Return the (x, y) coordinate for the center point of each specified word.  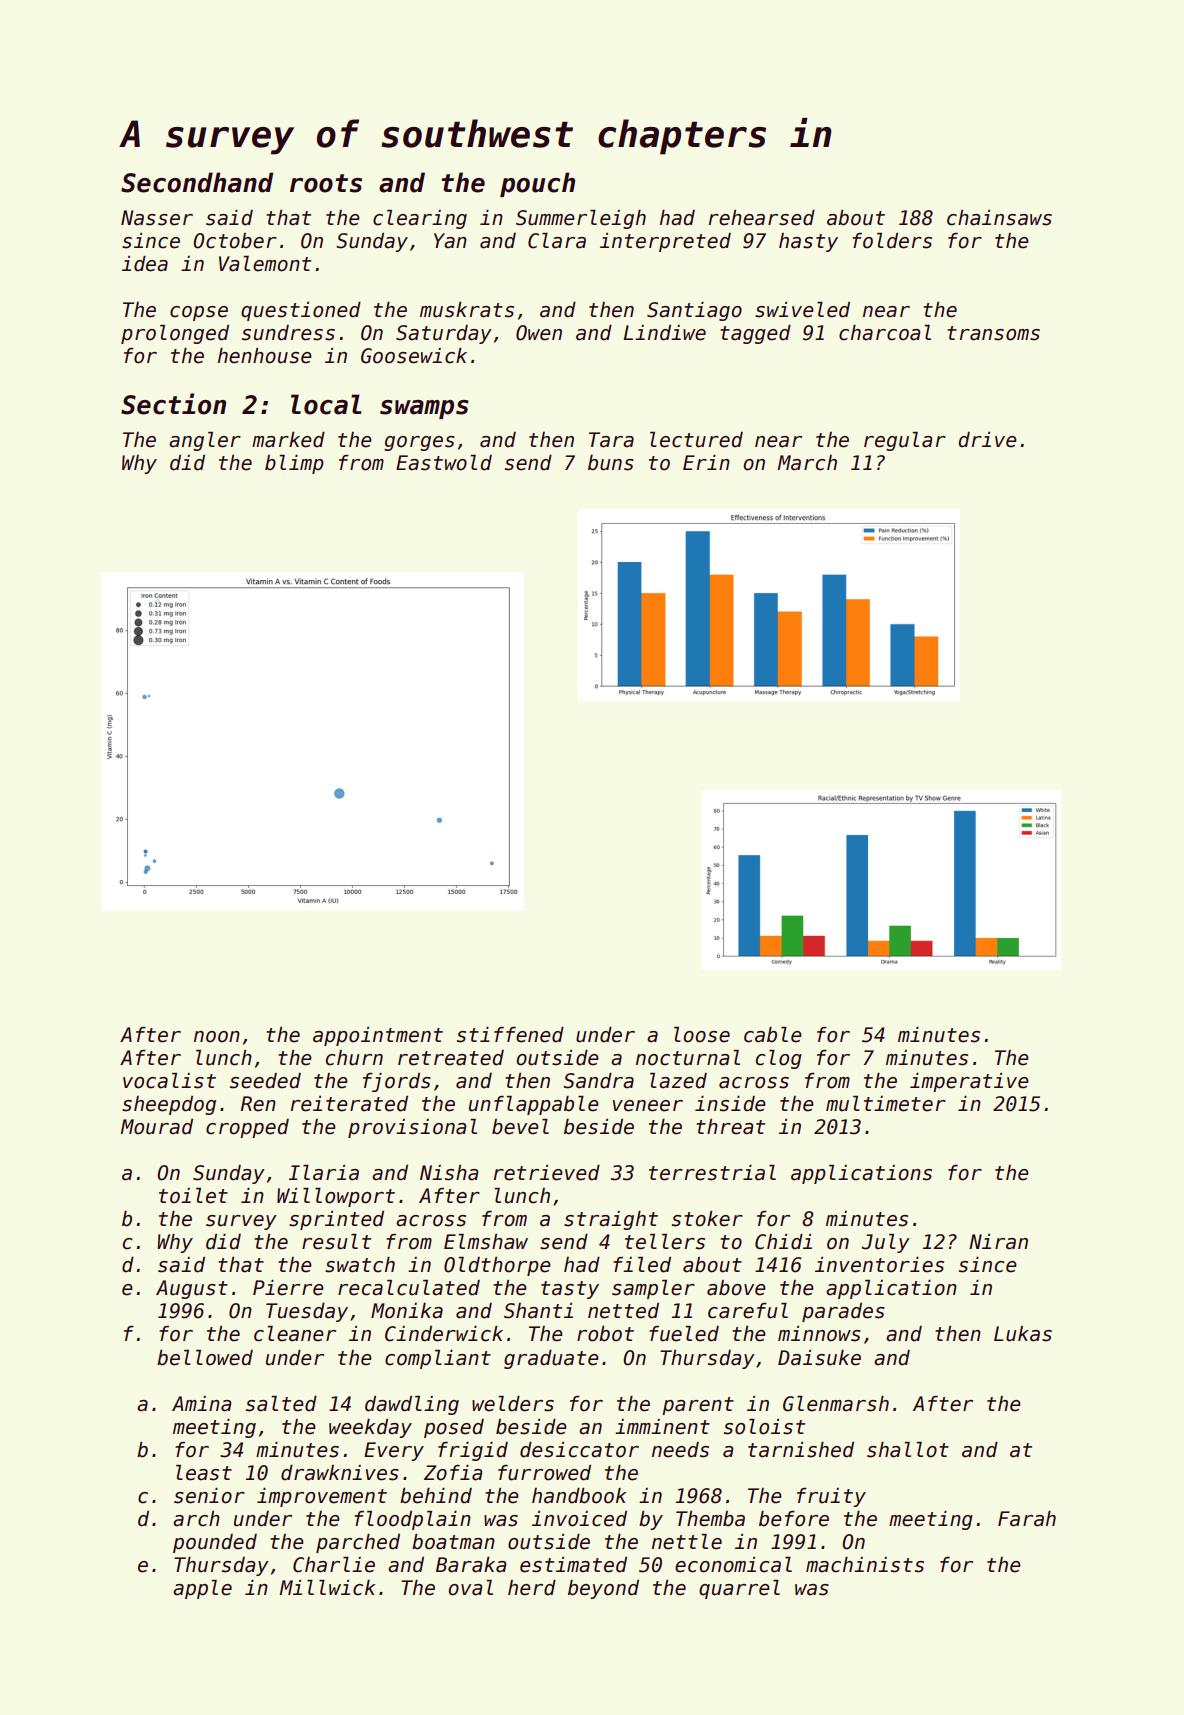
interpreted (665, 242)
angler (205, 441)
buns (611, 463)
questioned (301, 311)
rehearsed (762, 218)
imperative (969, 1082)
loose (702, 1035)
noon (217, 1037)
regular (905, 441)
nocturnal (688, 1058)
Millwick (327, 1588)
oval (470, 1588)
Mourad (157, 1127)
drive (988, 440)
